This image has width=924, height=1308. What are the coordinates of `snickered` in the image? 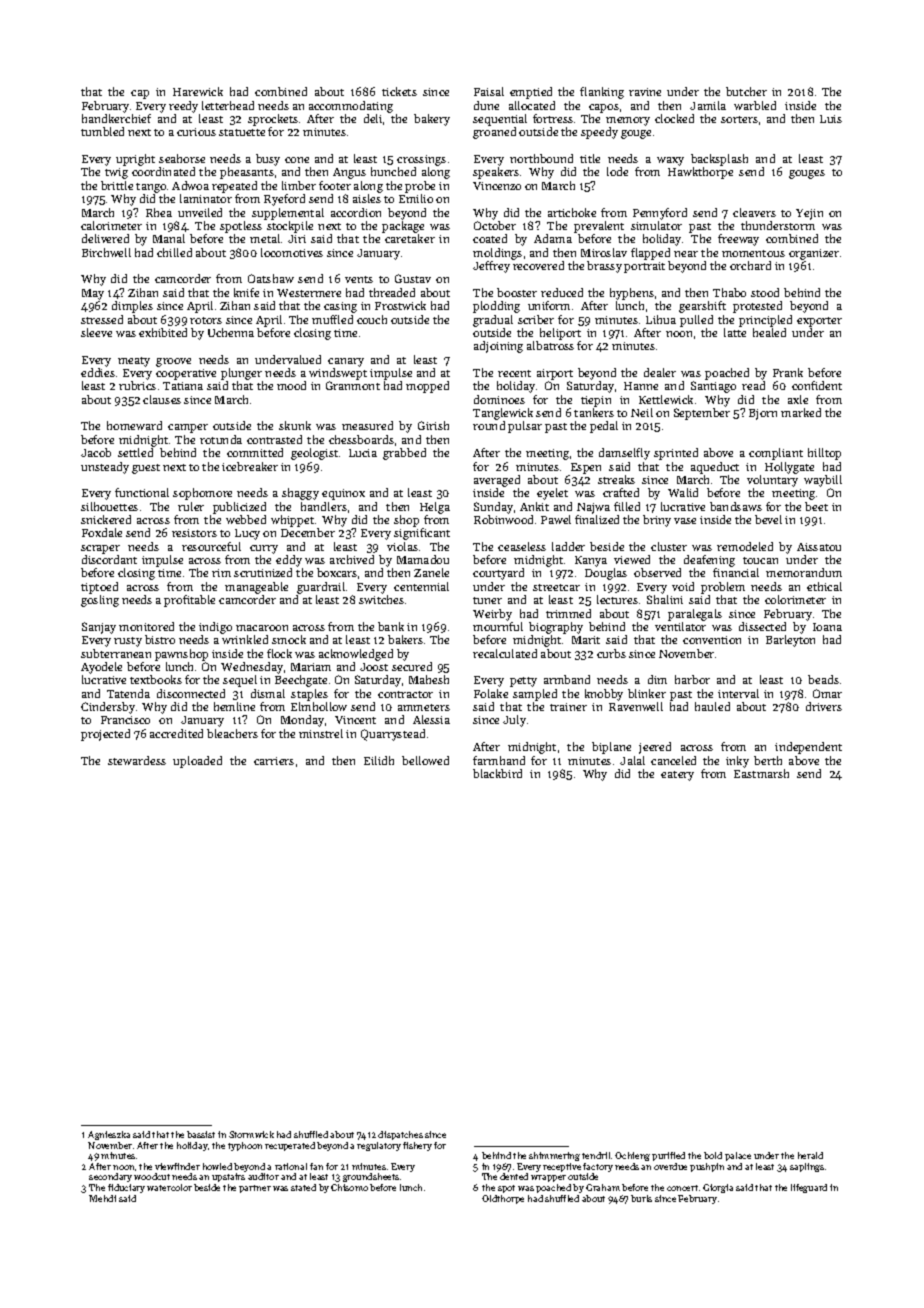 It's located at (106, 519).
